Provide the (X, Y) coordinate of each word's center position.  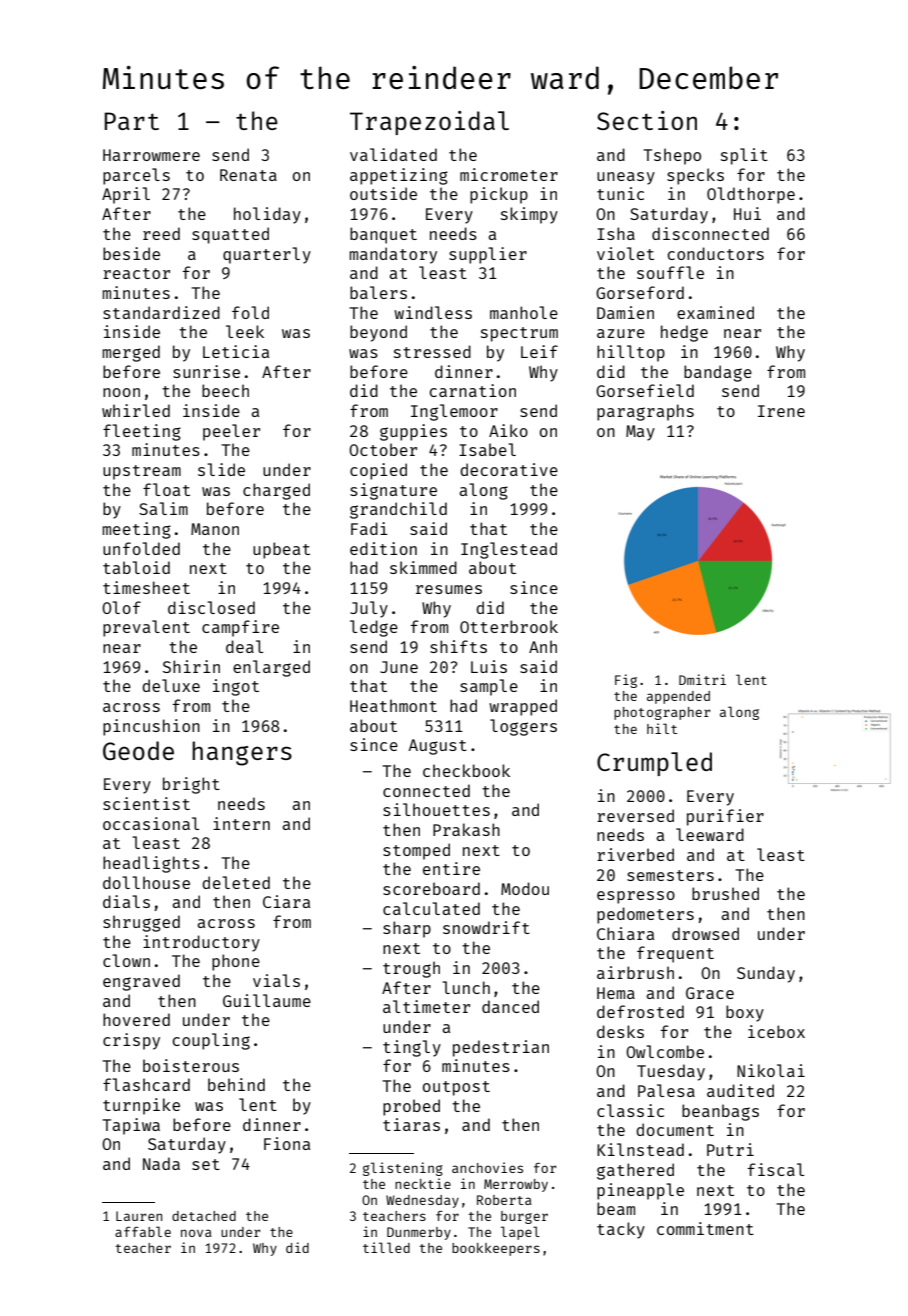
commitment (705, 1228)
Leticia (236, 351)
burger (524, 1217)
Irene (781, 411)
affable (143, 1231)
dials (126, 901)
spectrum (519, 334)
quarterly (267, 255)
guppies (413, 432)
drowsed (705, 933)
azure (621, 333)
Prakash (466, 829)
